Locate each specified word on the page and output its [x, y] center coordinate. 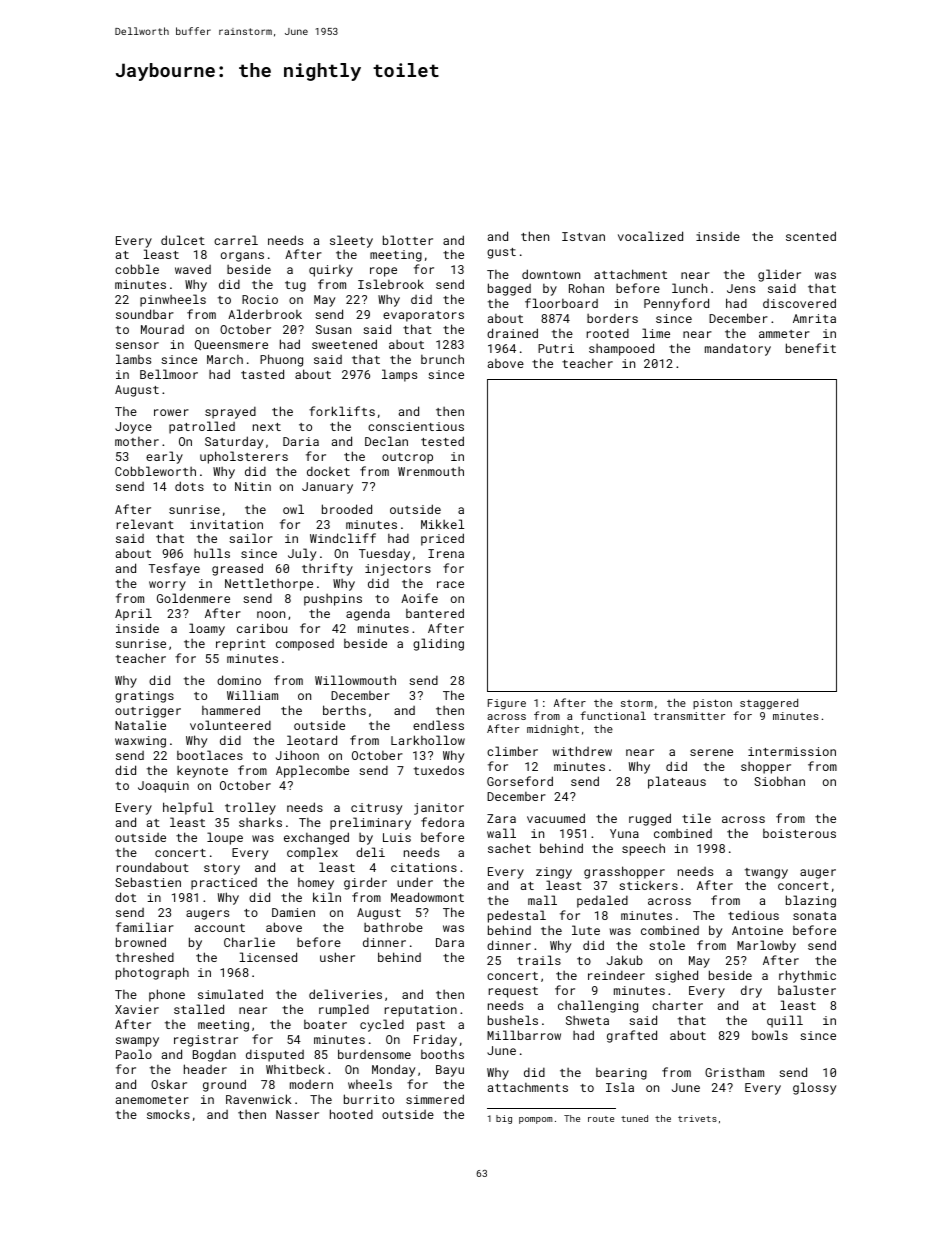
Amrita [814, 318]
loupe [225, 838]
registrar [206, 1041]
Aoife [419, 598]
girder [365, 883]
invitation [226, 524]
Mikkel [442, 524]
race [450, 584]
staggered [769, 704]
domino [239, 680]
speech [643, 850]
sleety [351, 241]
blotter [408, 240]
